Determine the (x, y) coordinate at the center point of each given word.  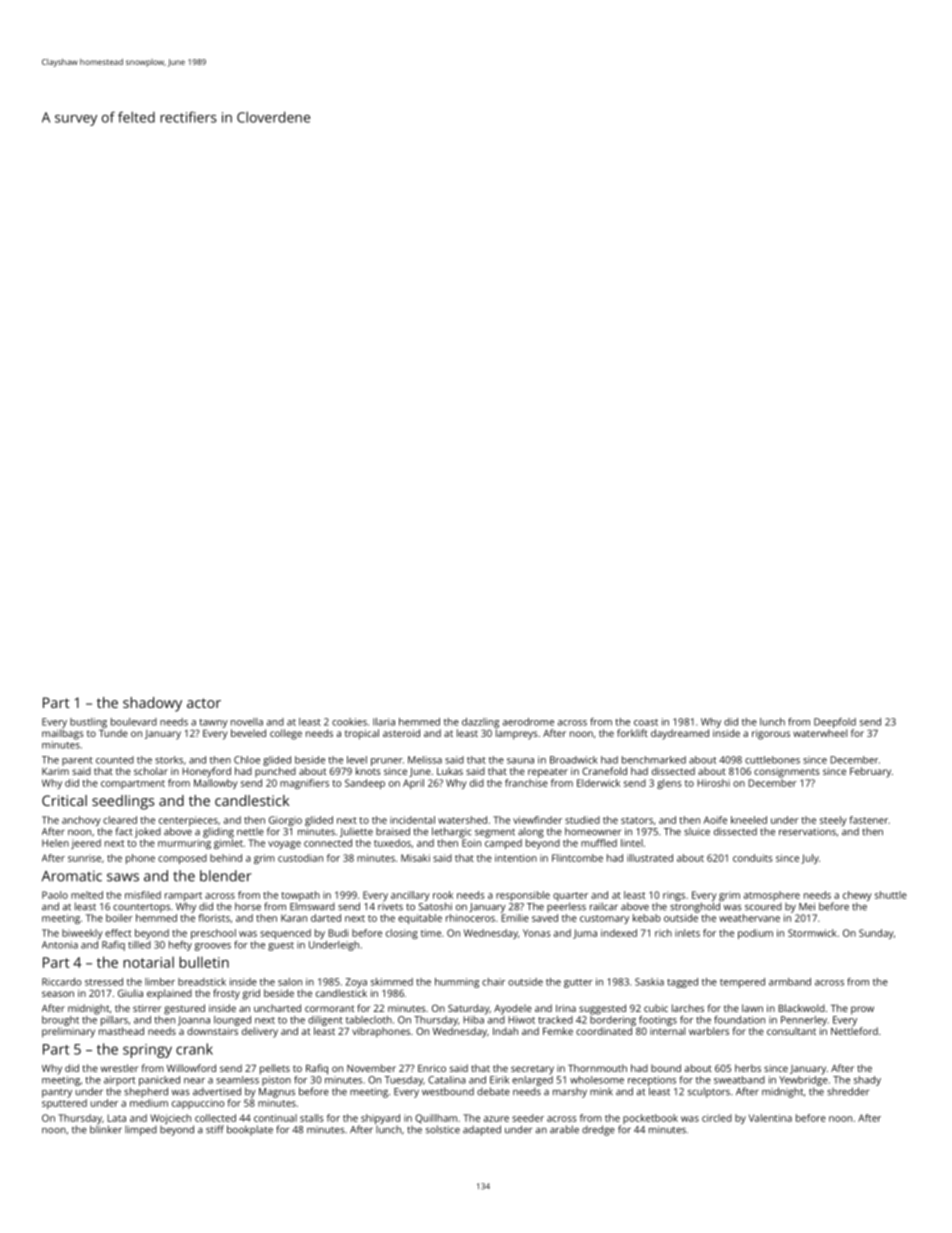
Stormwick (812, 933)
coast (646, 722)
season (58, 994)
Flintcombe (577, 858)
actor (204, 703)
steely (833, 821)
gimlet (228, 844)
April (413, 784)
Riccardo (61, 982)
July (810, 859)
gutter (578, 983)
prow (862, 1010)
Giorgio (285, 821)
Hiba (473, 1020)
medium (149, 1103)
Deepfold (835, 723)
